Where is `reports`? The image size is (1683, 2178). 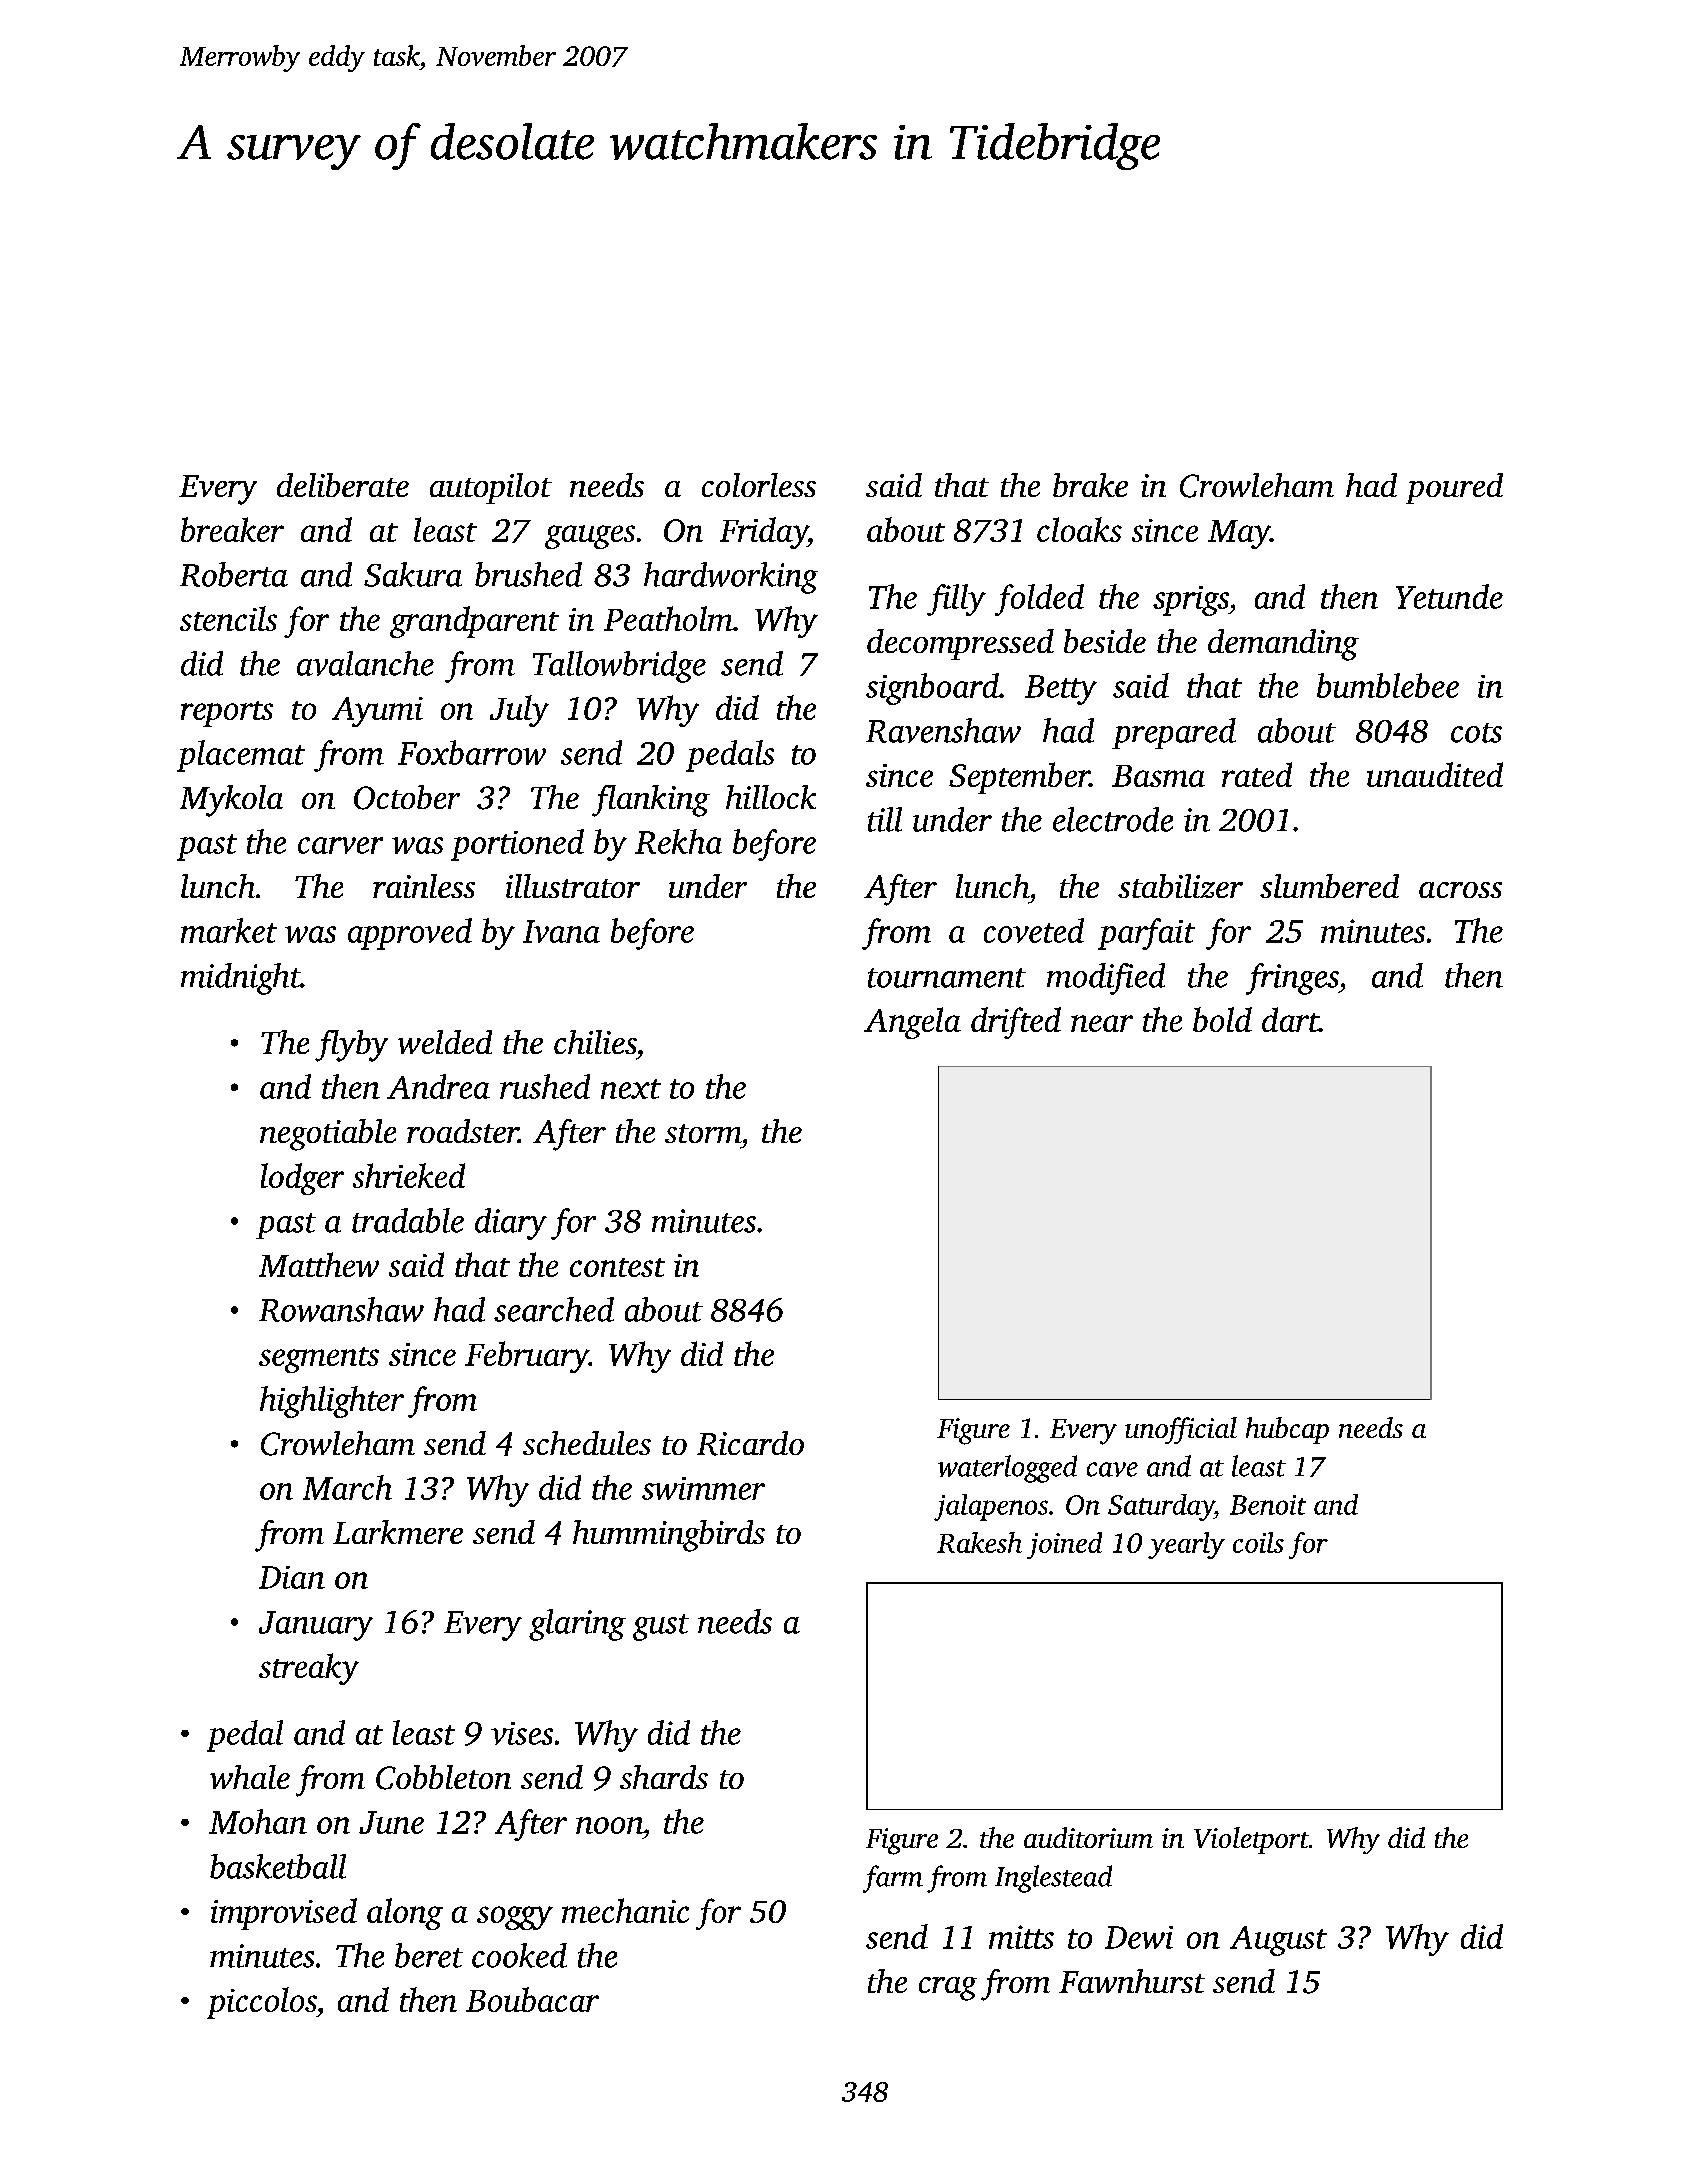 reports is located at coordinates (227, 714).
